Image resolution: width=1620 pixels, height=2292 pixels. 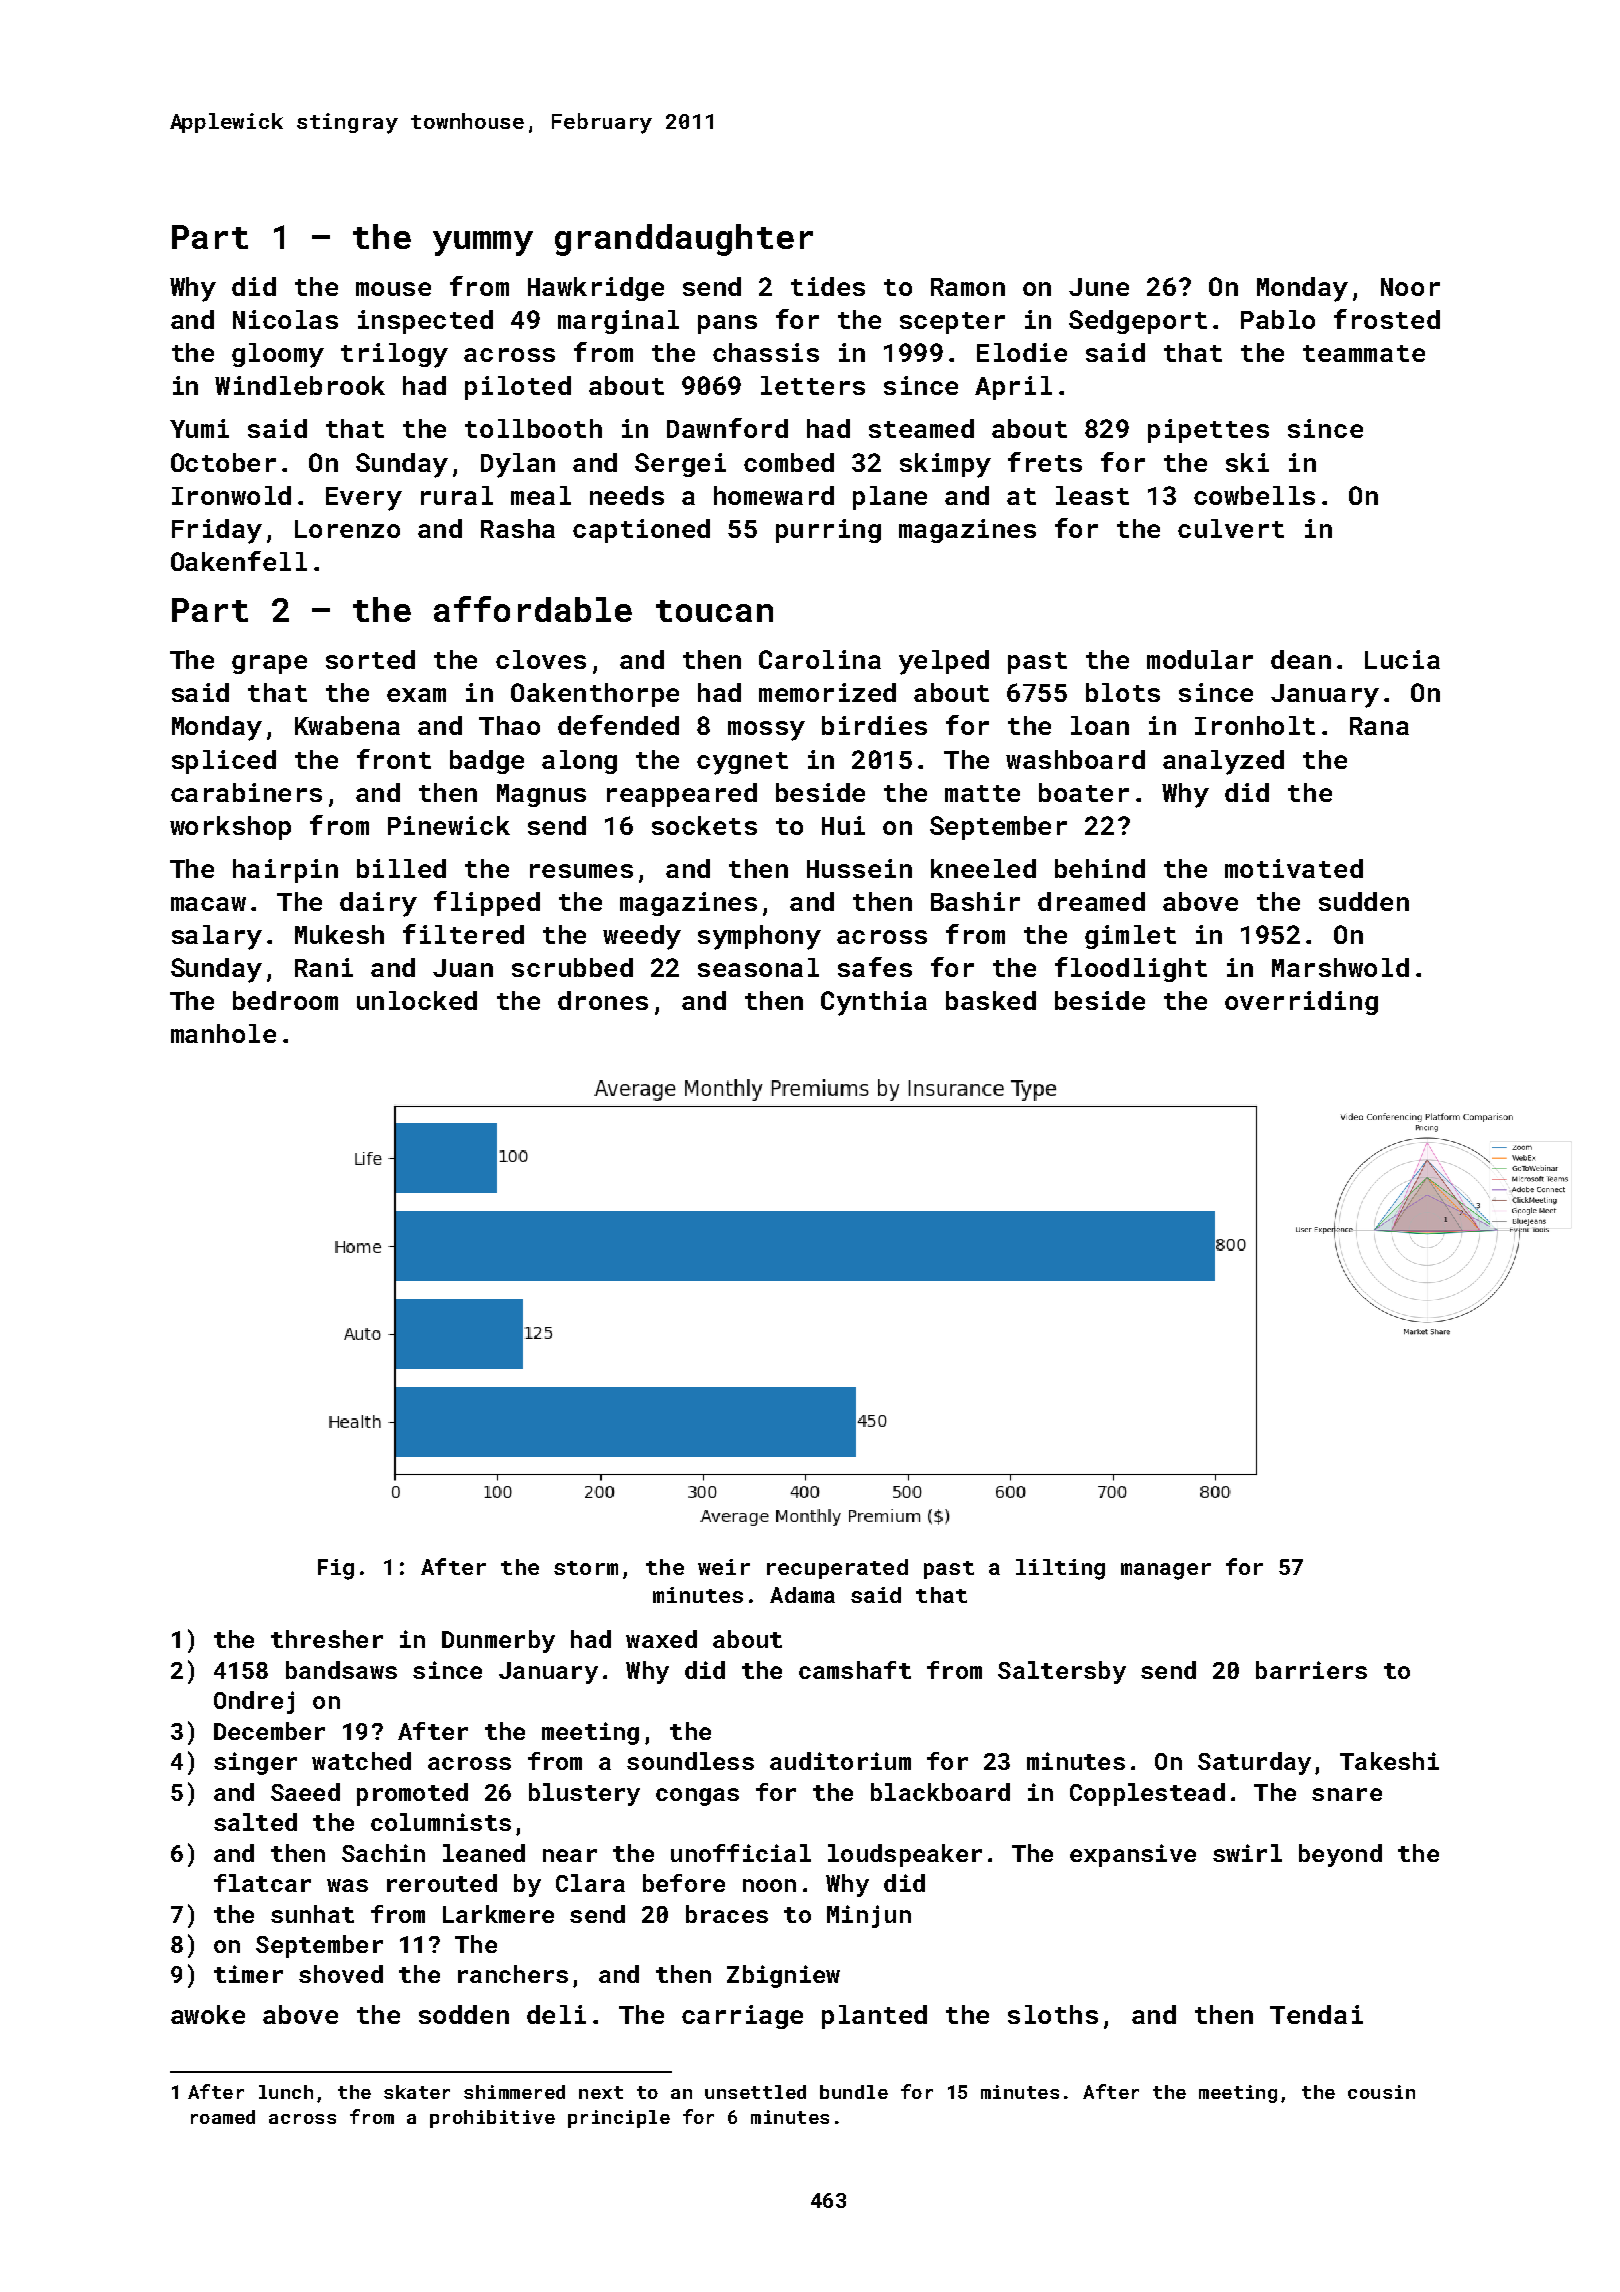 I want to click on floodlight, so click(x=1131, y=969).
